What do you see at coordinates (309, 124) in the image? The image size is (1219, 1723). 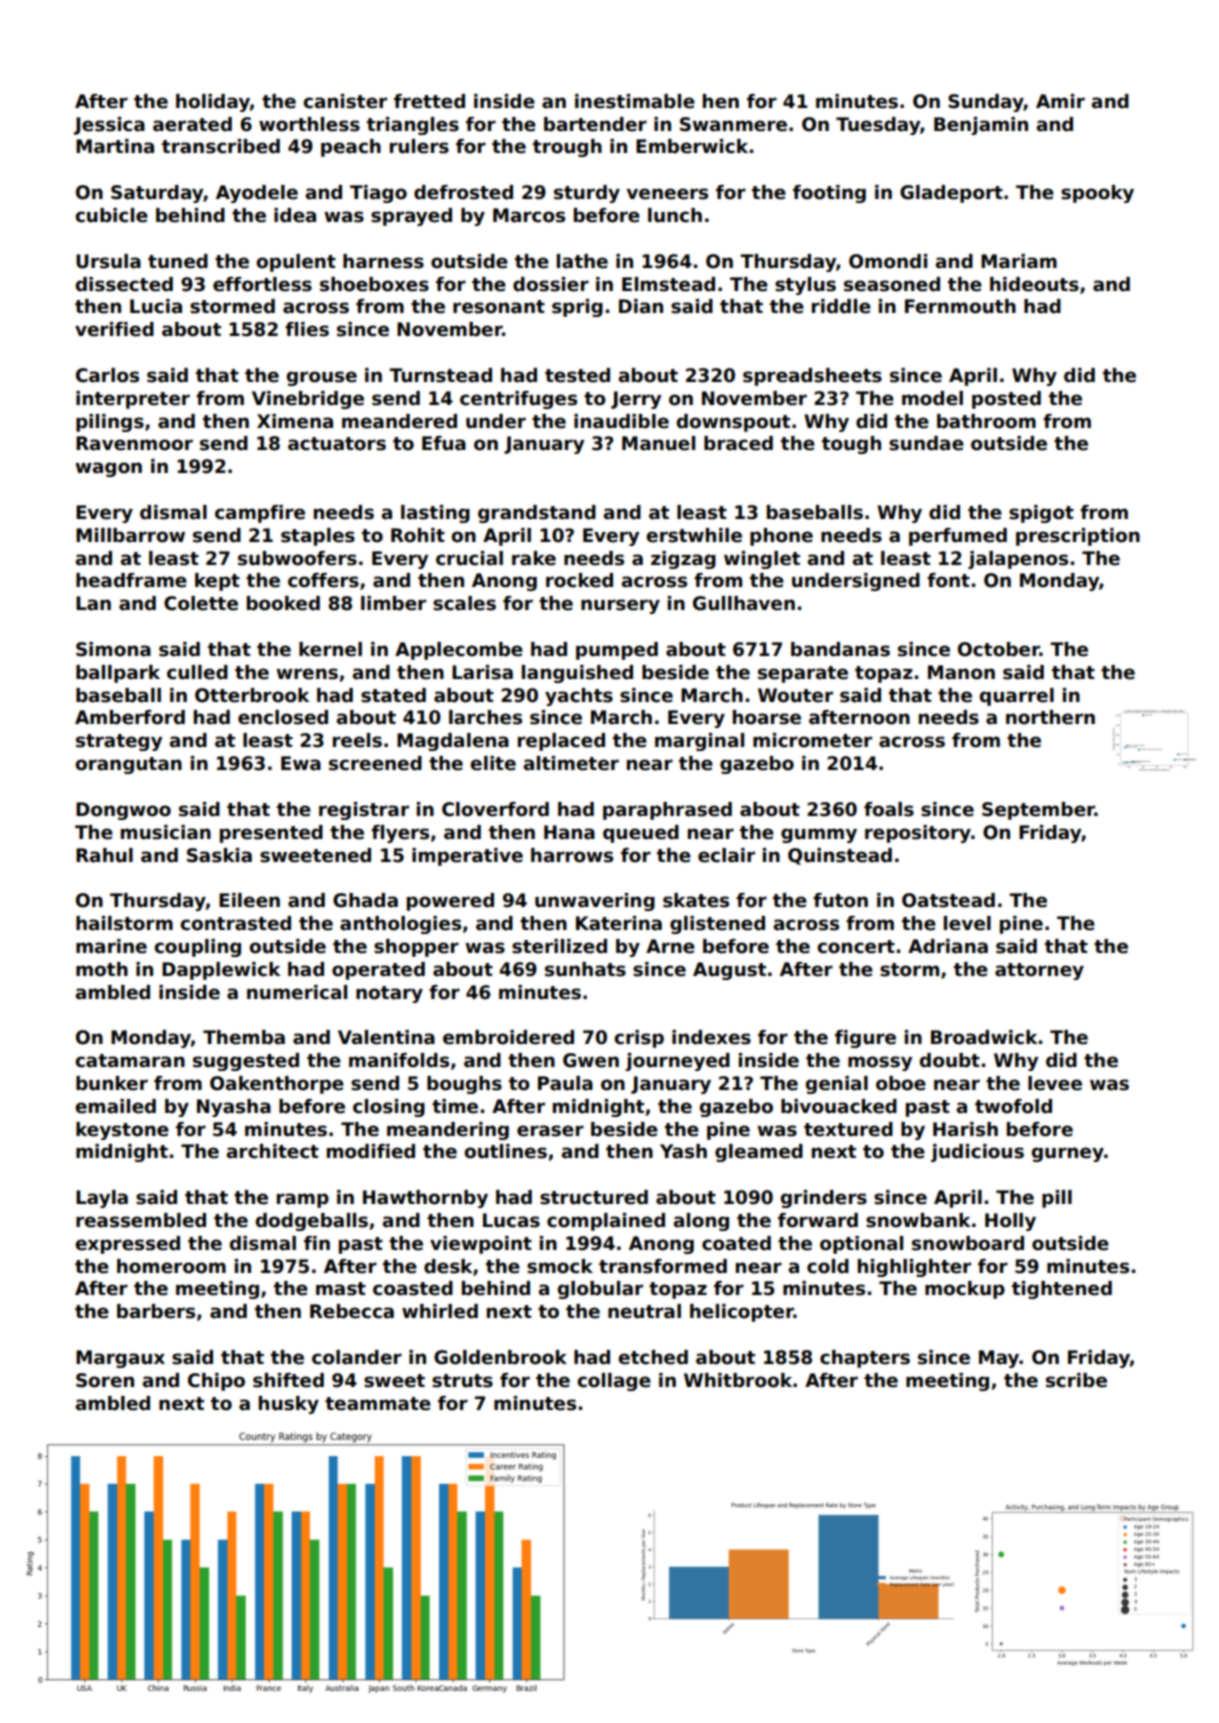 I see `worthless` at bounding box center [309, 124].
